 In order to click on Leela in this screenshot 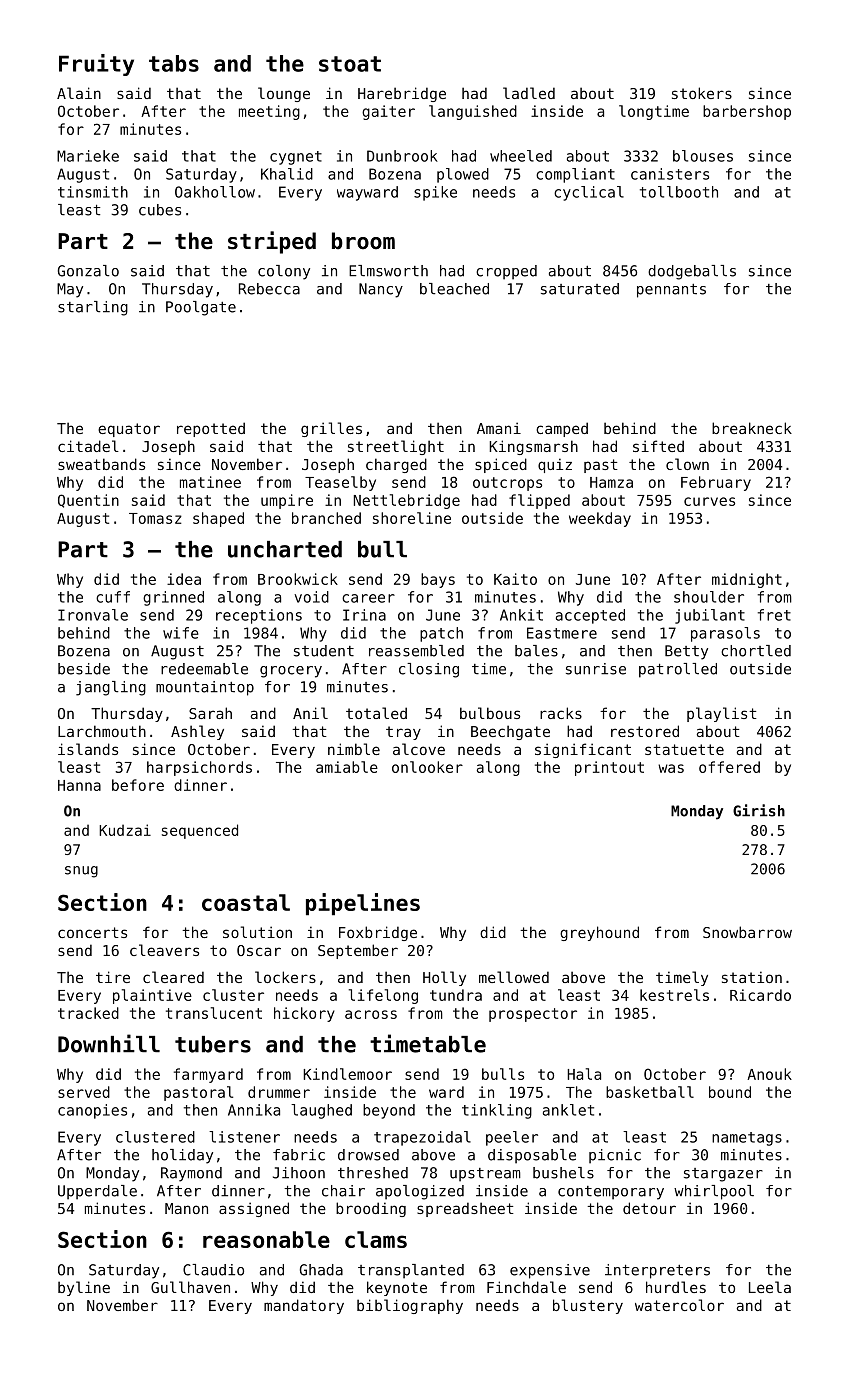, I will do `click(770, 1287)`.
